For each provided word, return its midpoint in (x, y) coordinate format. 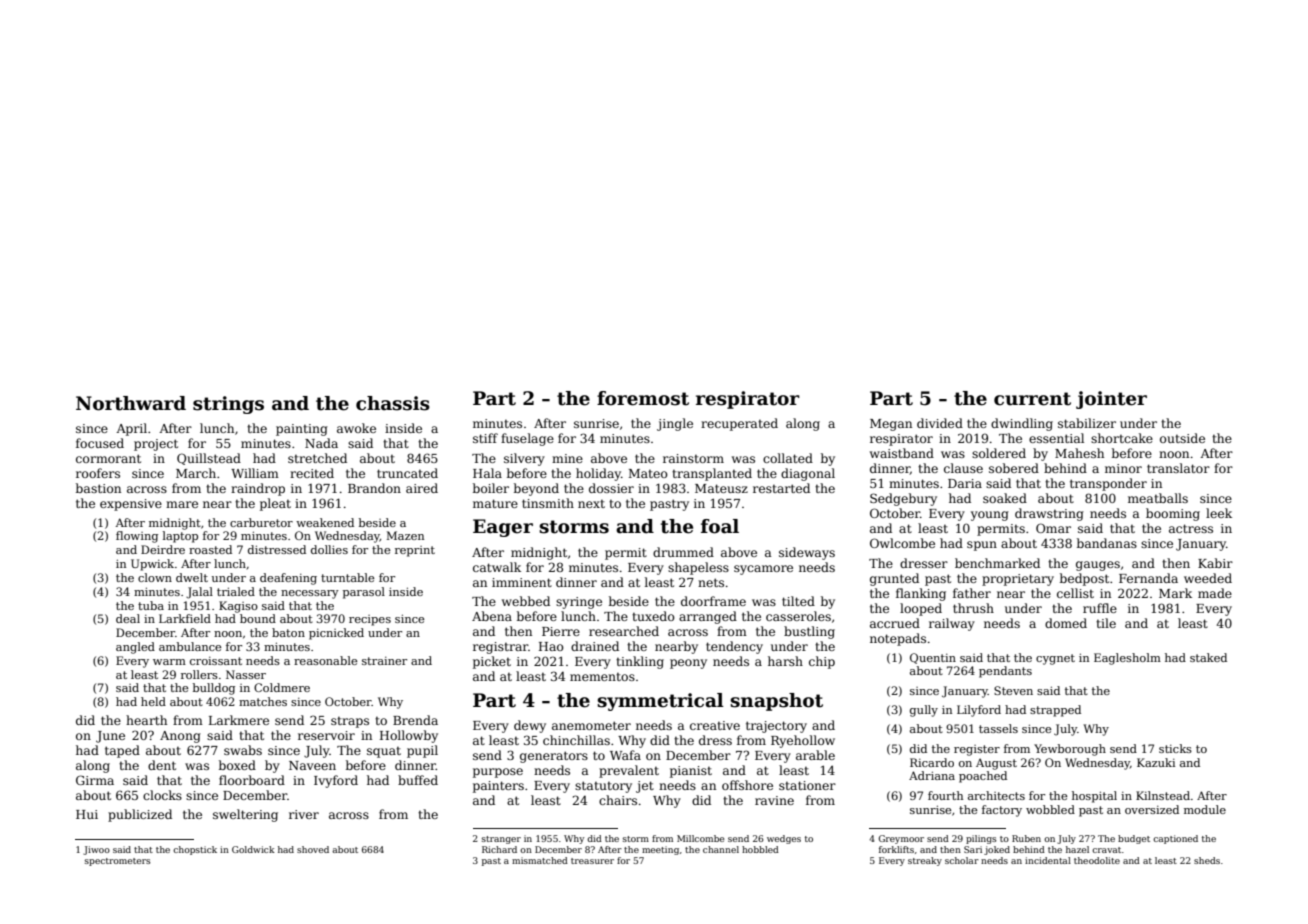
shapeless (698, 568)
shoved (313, 849)
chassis (393, 403)
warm (169, 662)
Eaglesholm (1127, 659)
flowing (137, 537)
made (1215, 593)
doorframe (713, 601)
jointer (1111, 400)
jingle (675, 424)
